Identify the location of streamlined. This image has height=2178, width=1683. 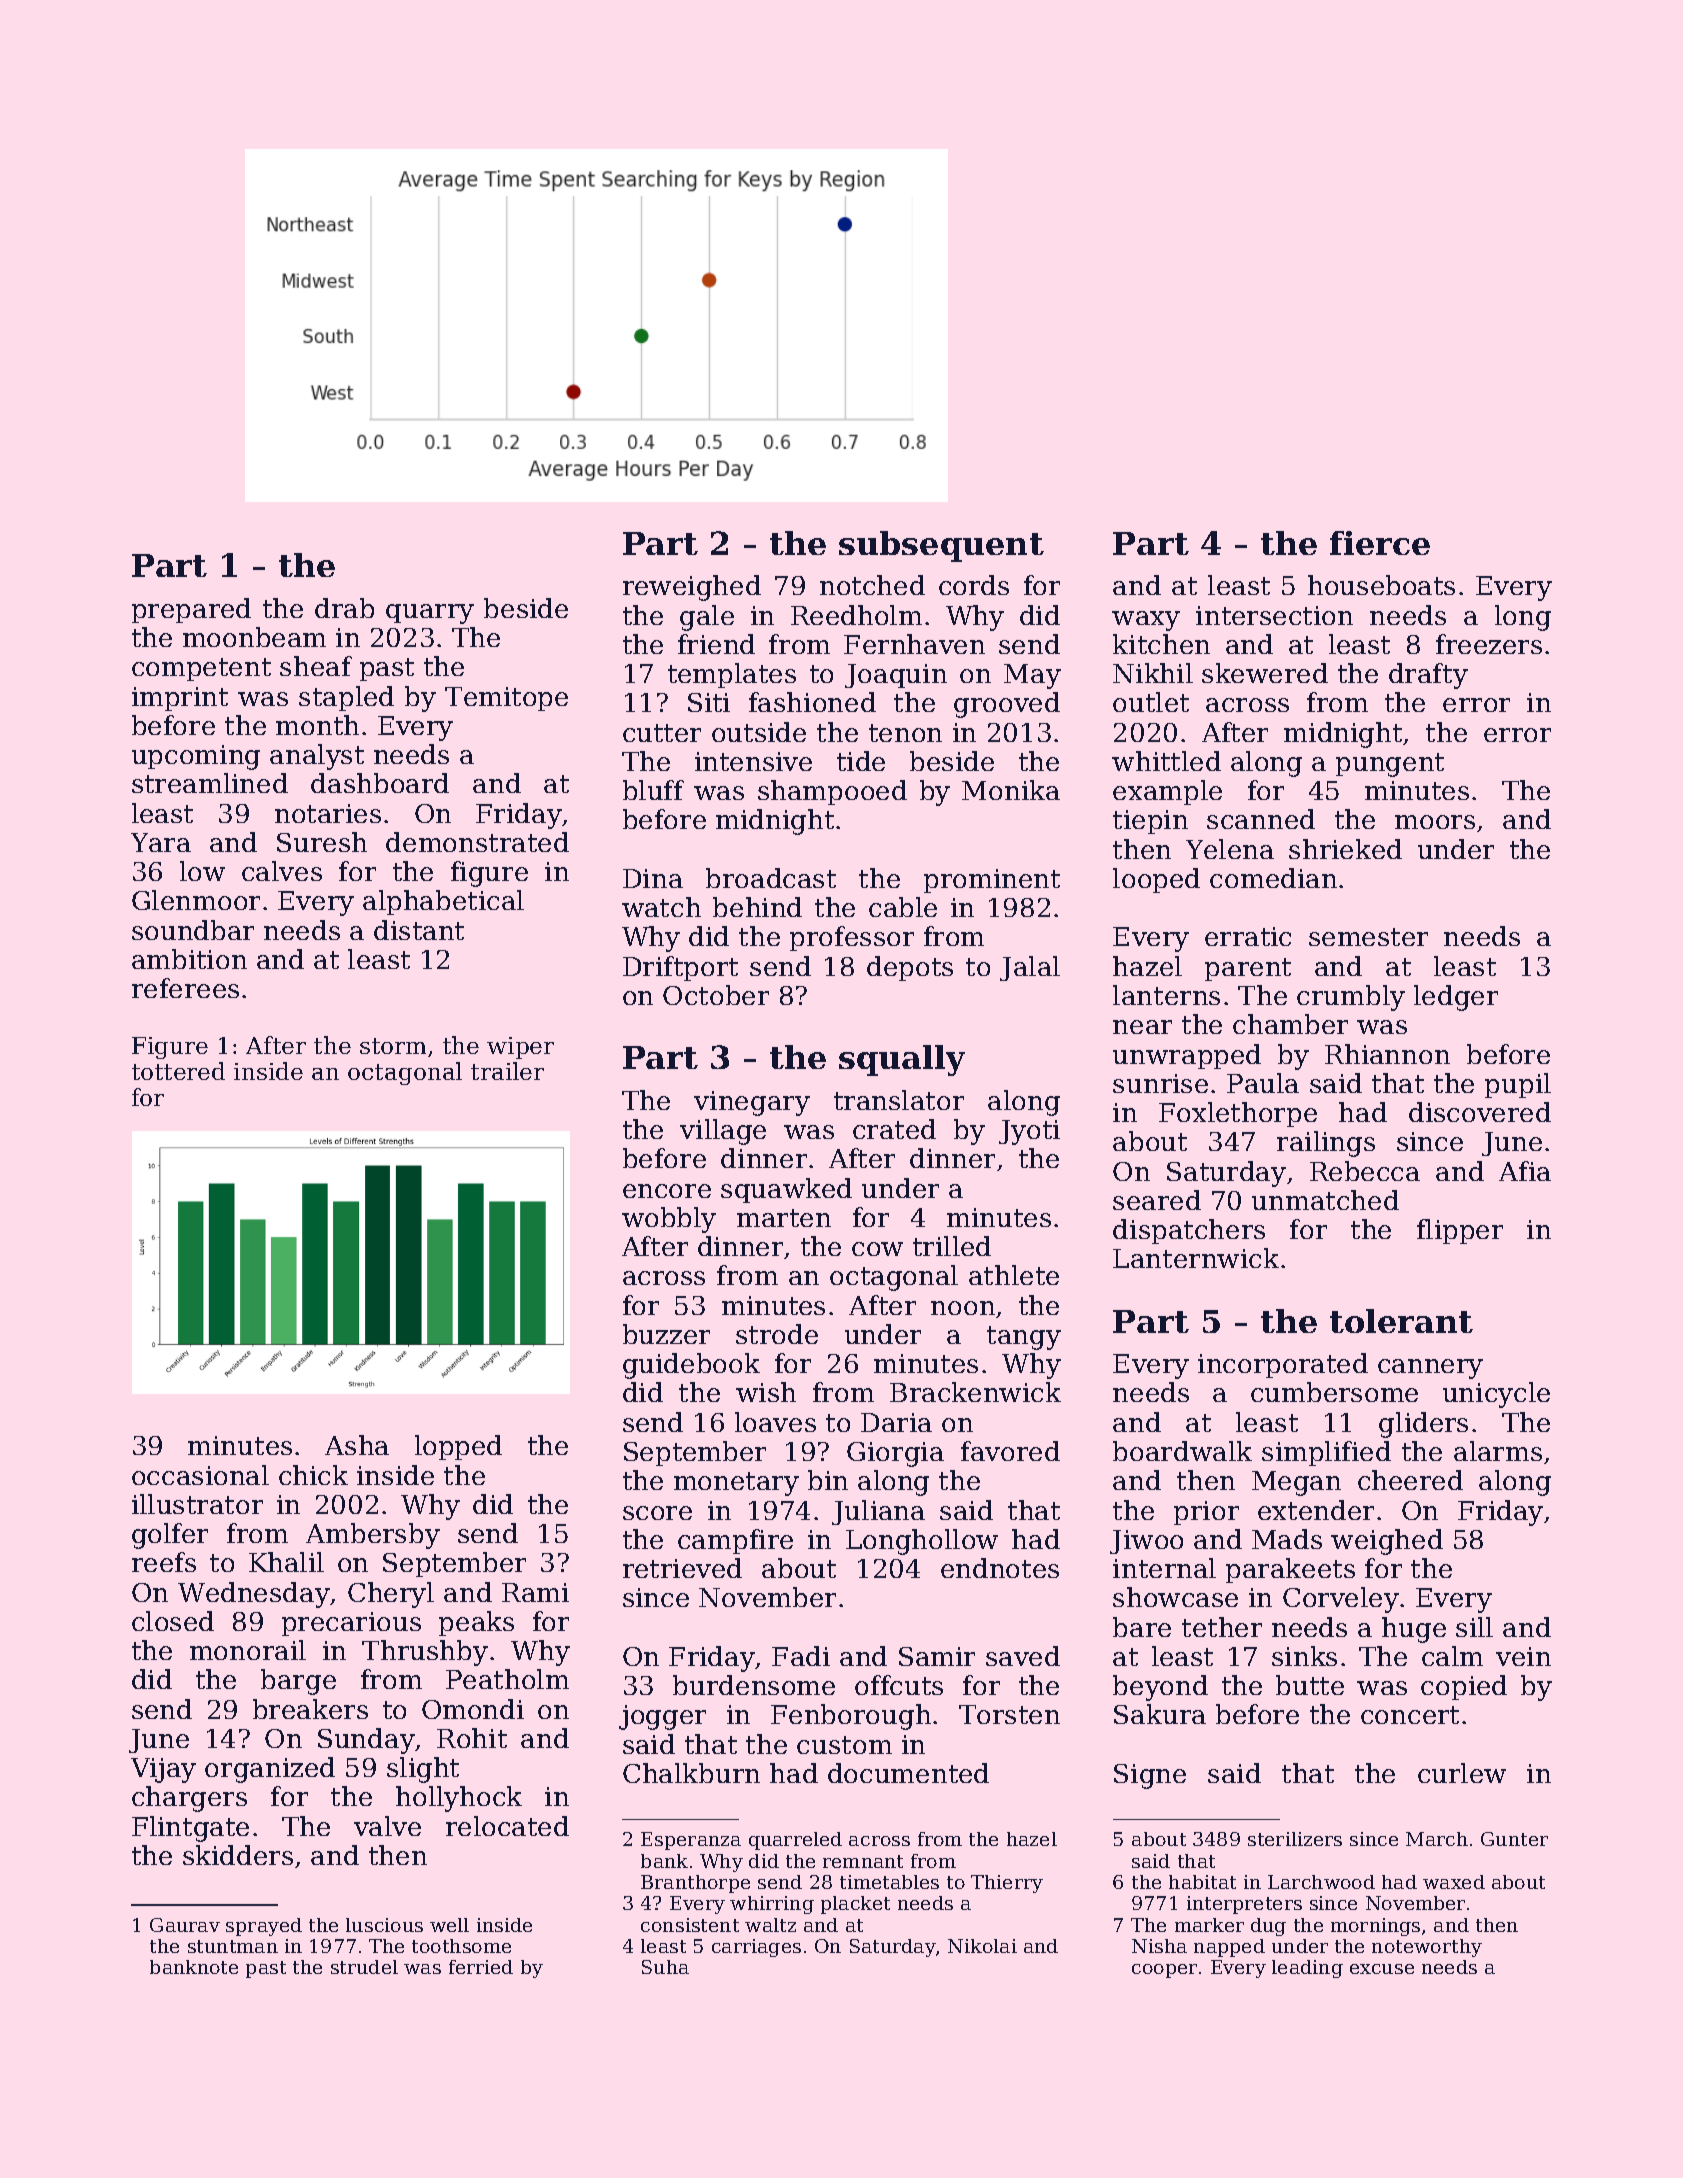
(210, 783).
